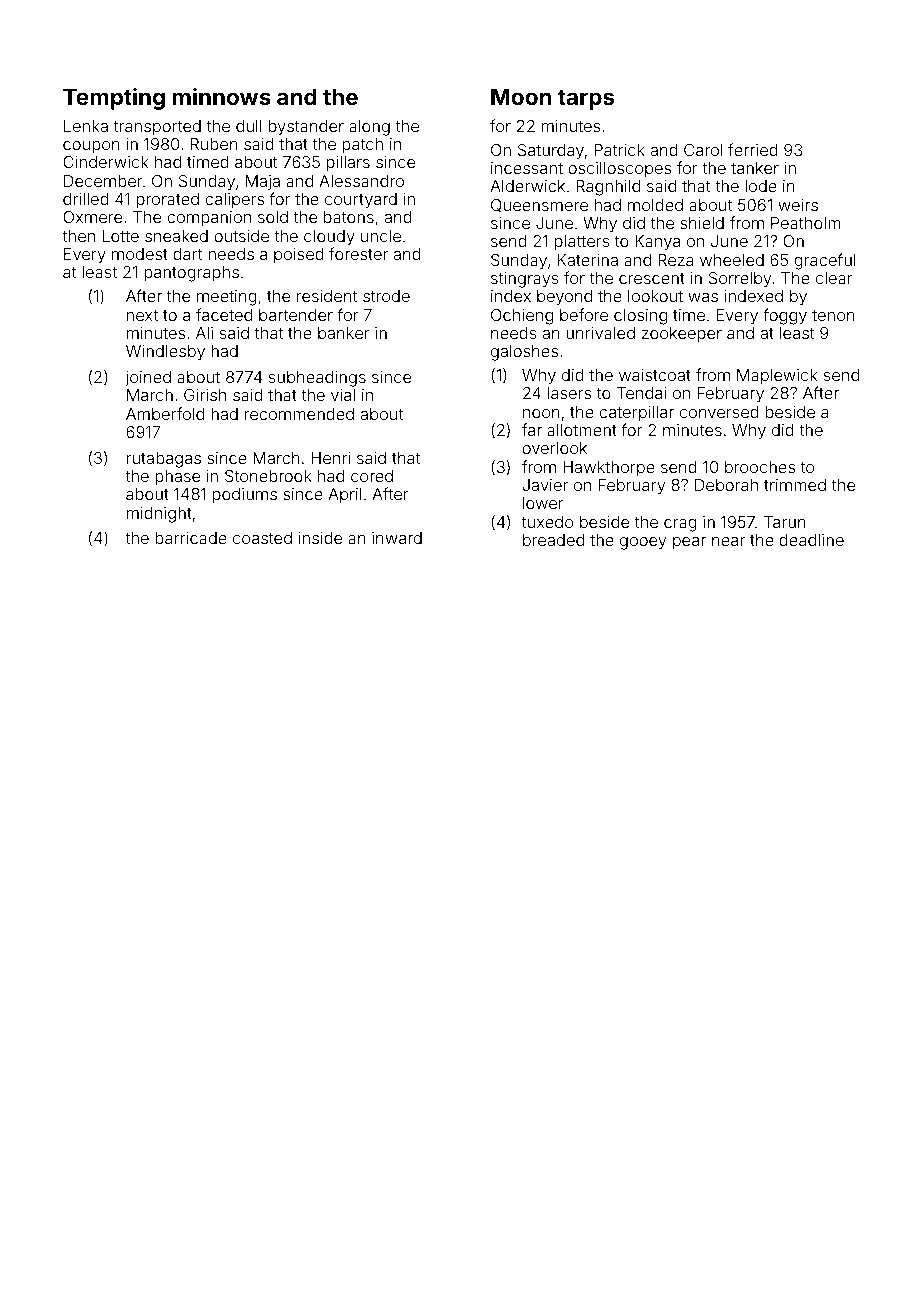  What do you see at coordinates (386, 296) in the page?
I see `strode` at bounding box center [386, 296].
